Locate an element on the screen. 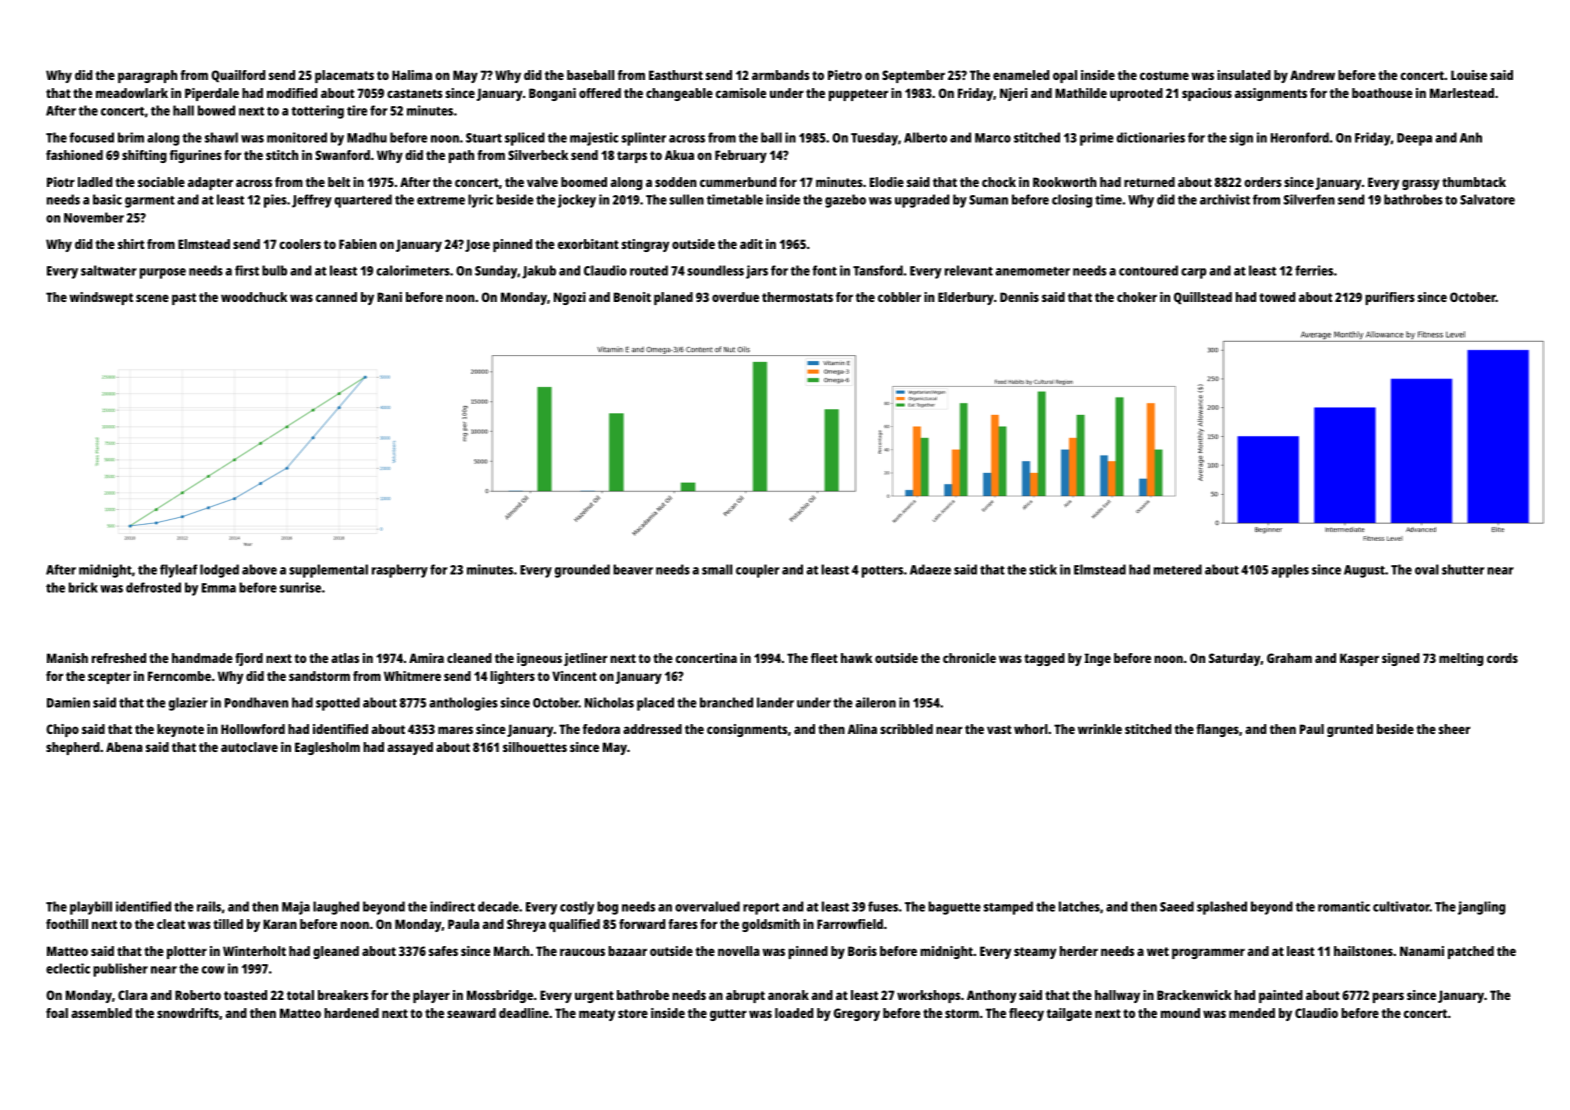 The height and width of the screenshot is (1110, 1570). Andrew is located at coordinates (1312, 75).
